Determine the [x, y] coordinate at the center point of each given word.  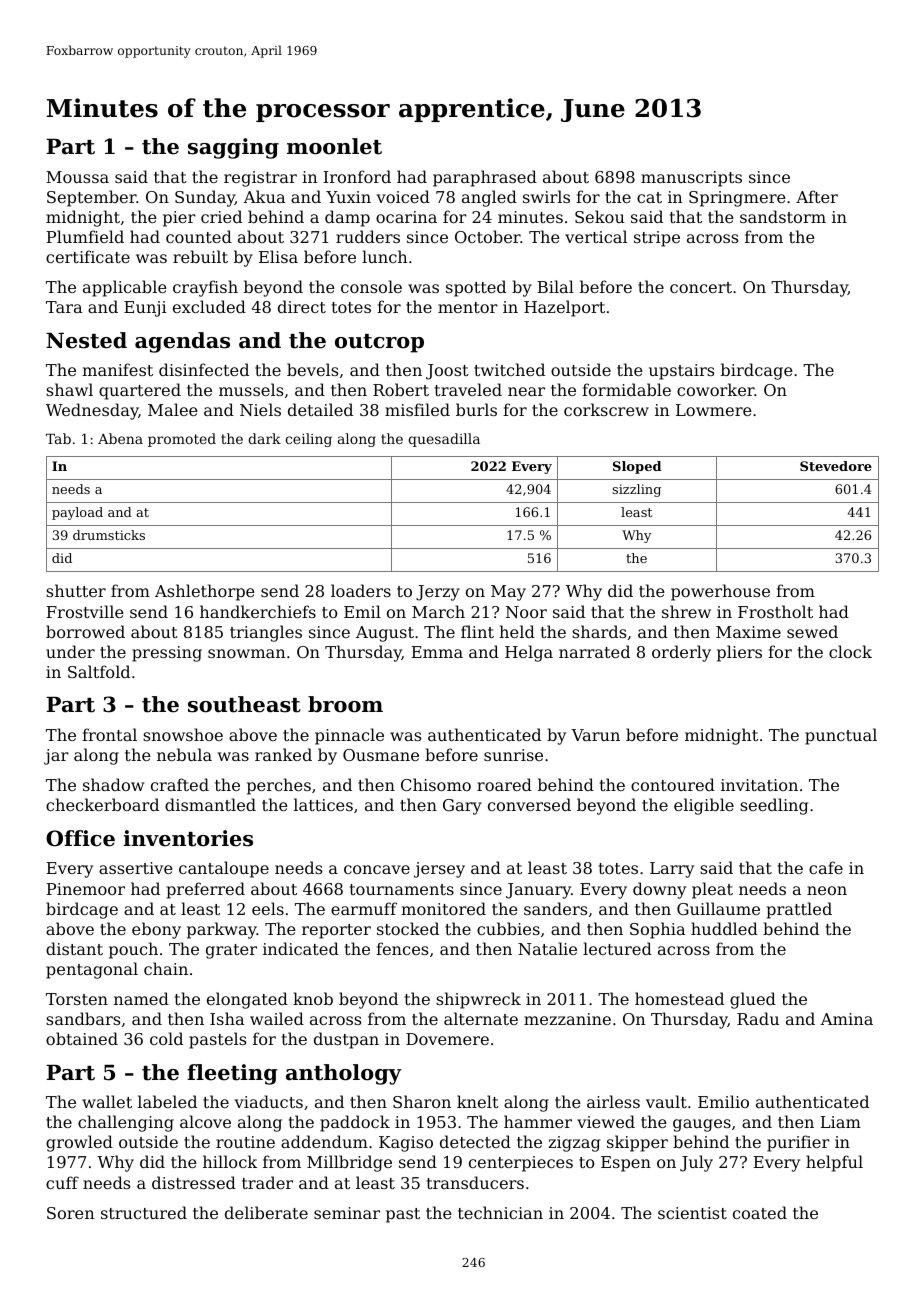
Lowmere [714, 410]
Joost [447, 372]
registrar [260, 179]
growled [79, 1143]
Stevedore [836, 466]
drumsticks [109, 535]
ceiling [308, 440]
